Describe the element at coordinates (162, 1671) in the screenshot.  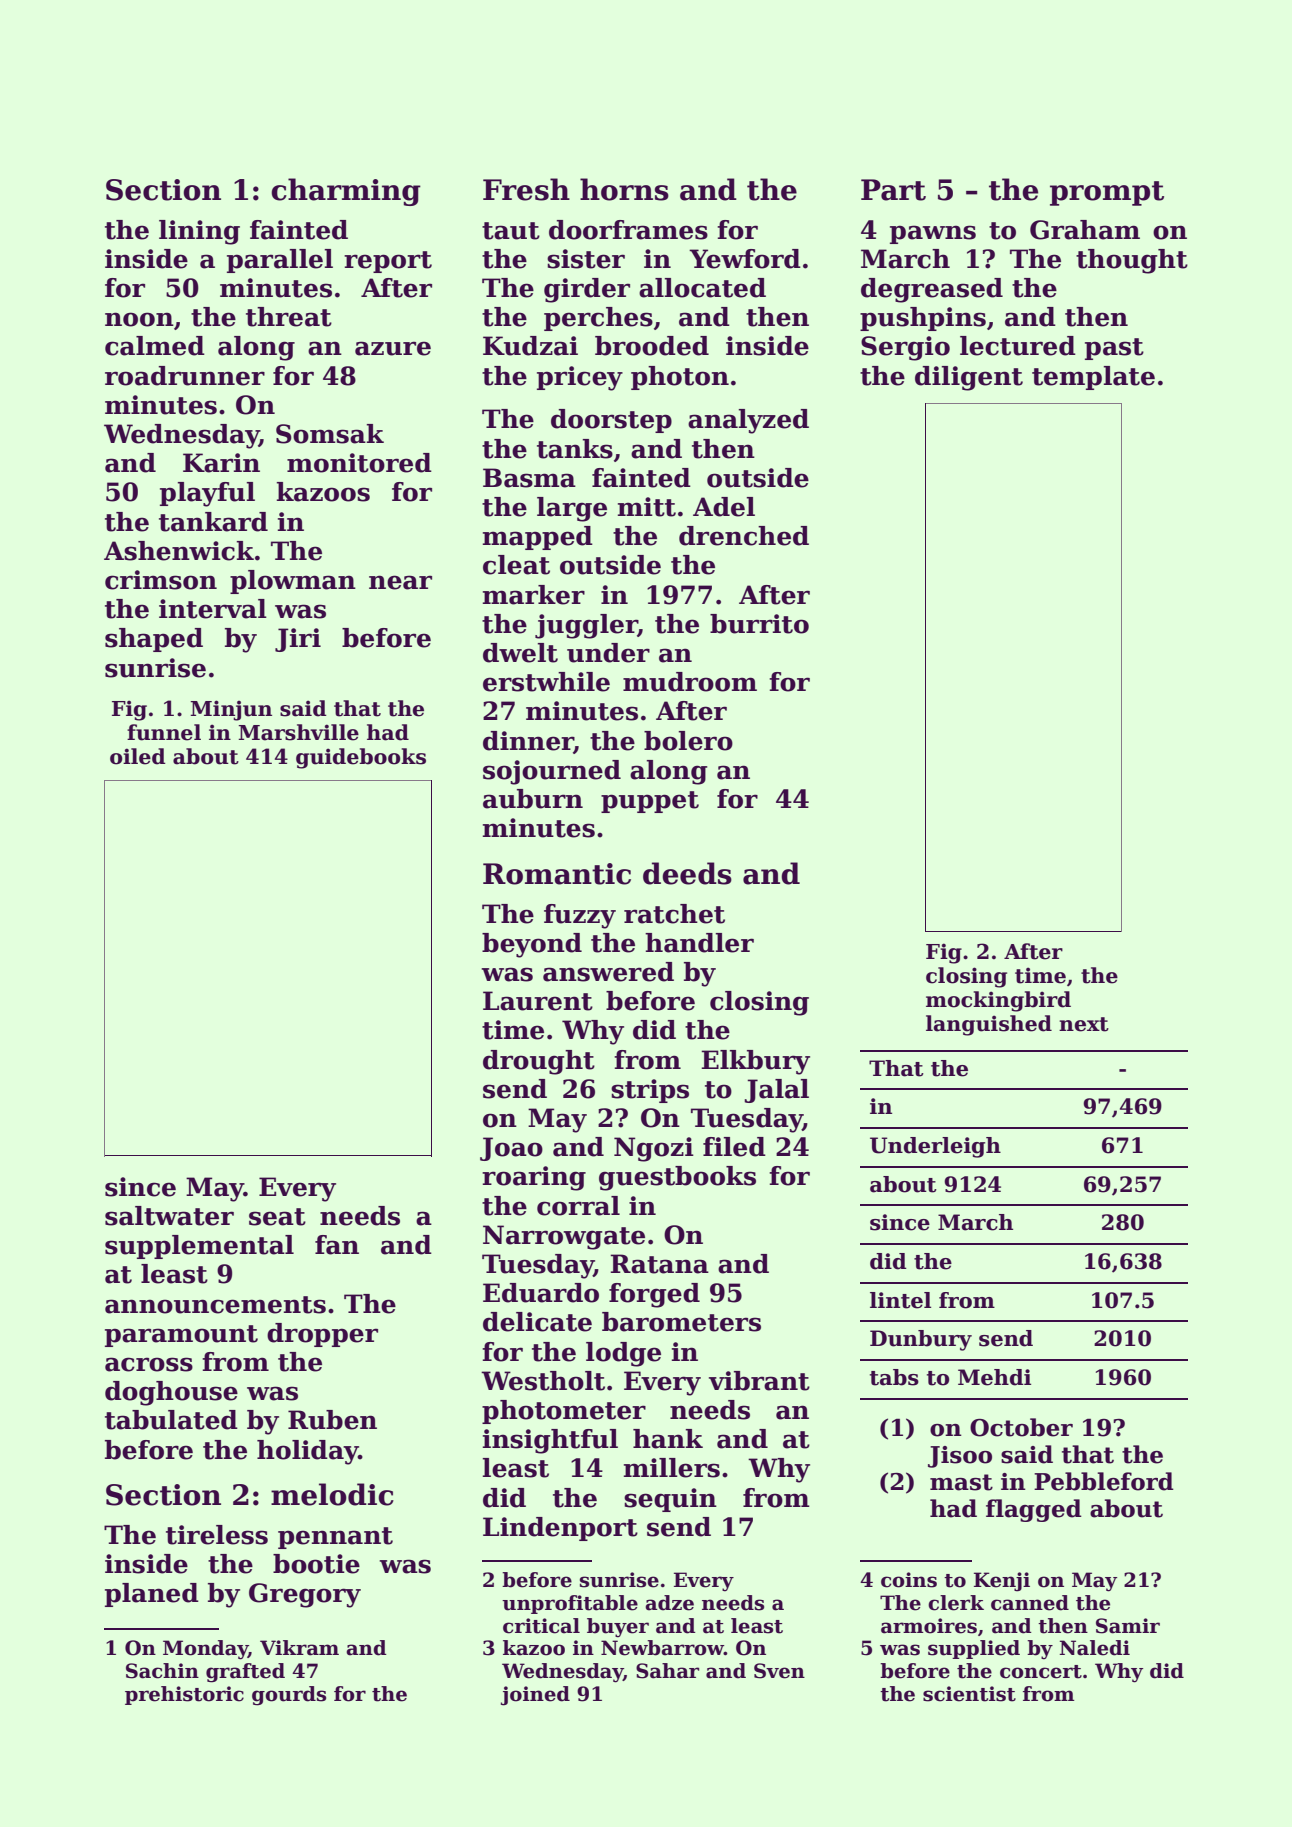
I see `Sachin` at that location.
